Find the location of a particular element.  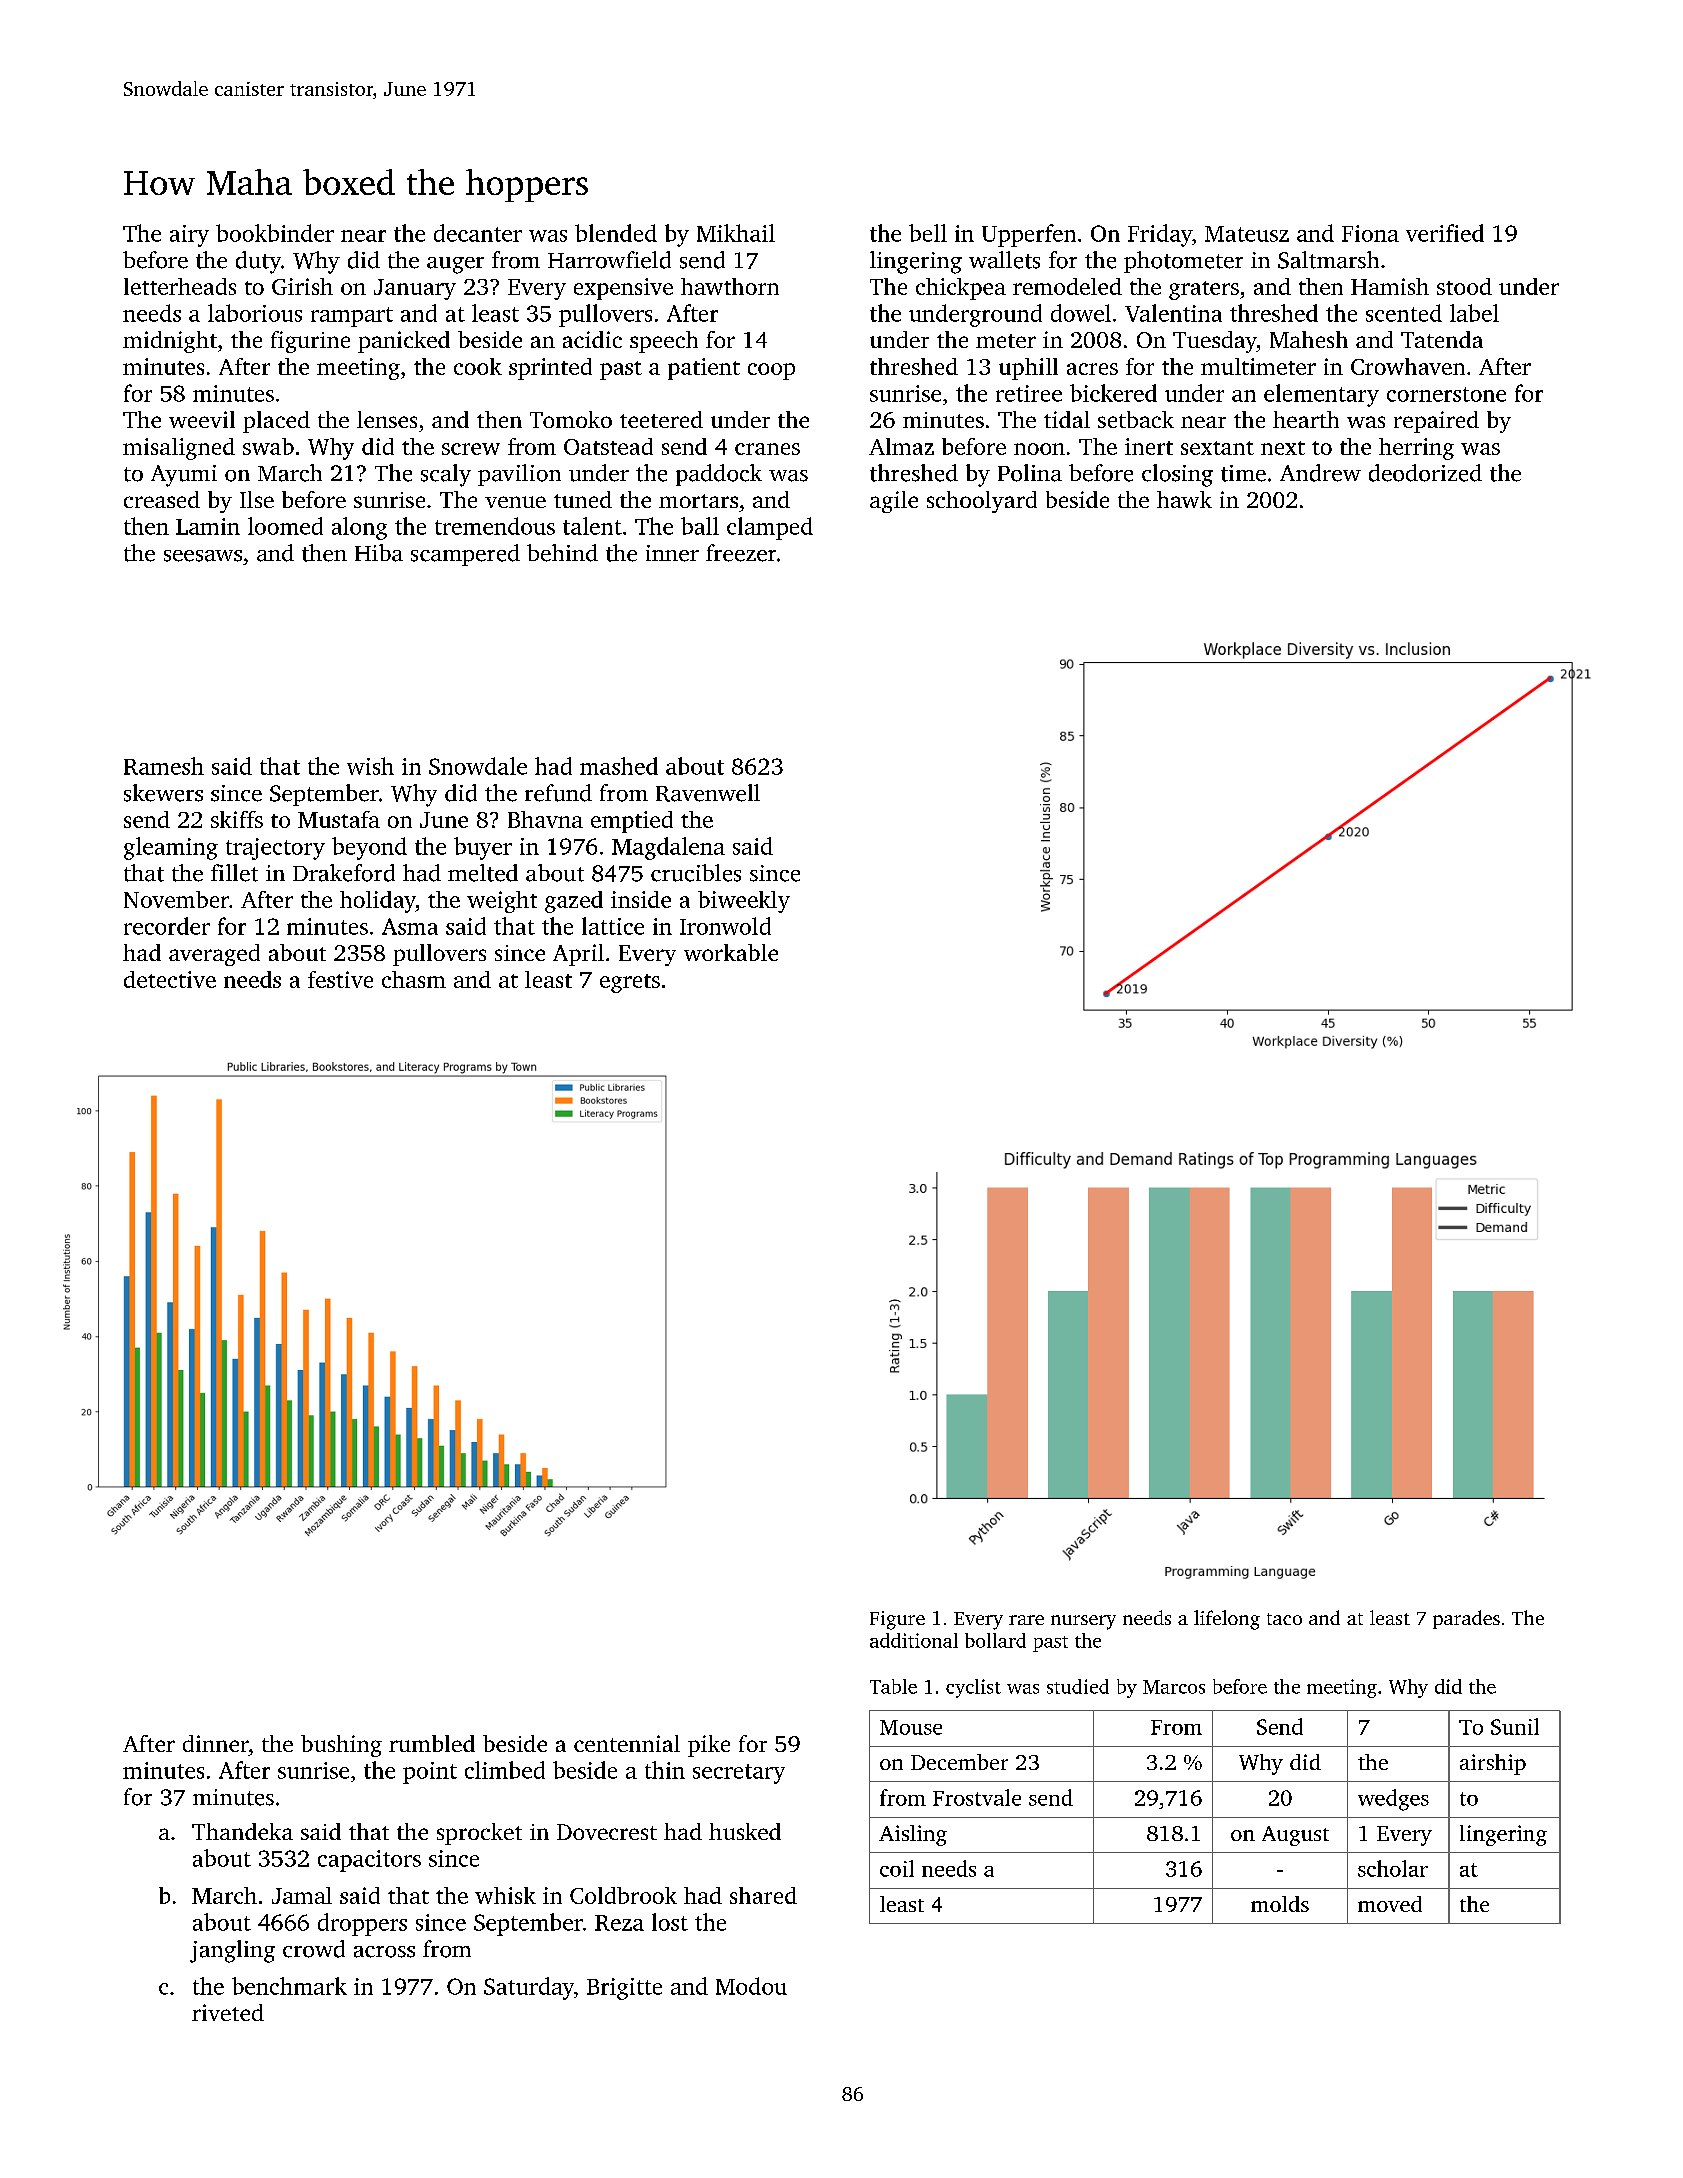

benchmark is located at coordinates (289, 1986).
